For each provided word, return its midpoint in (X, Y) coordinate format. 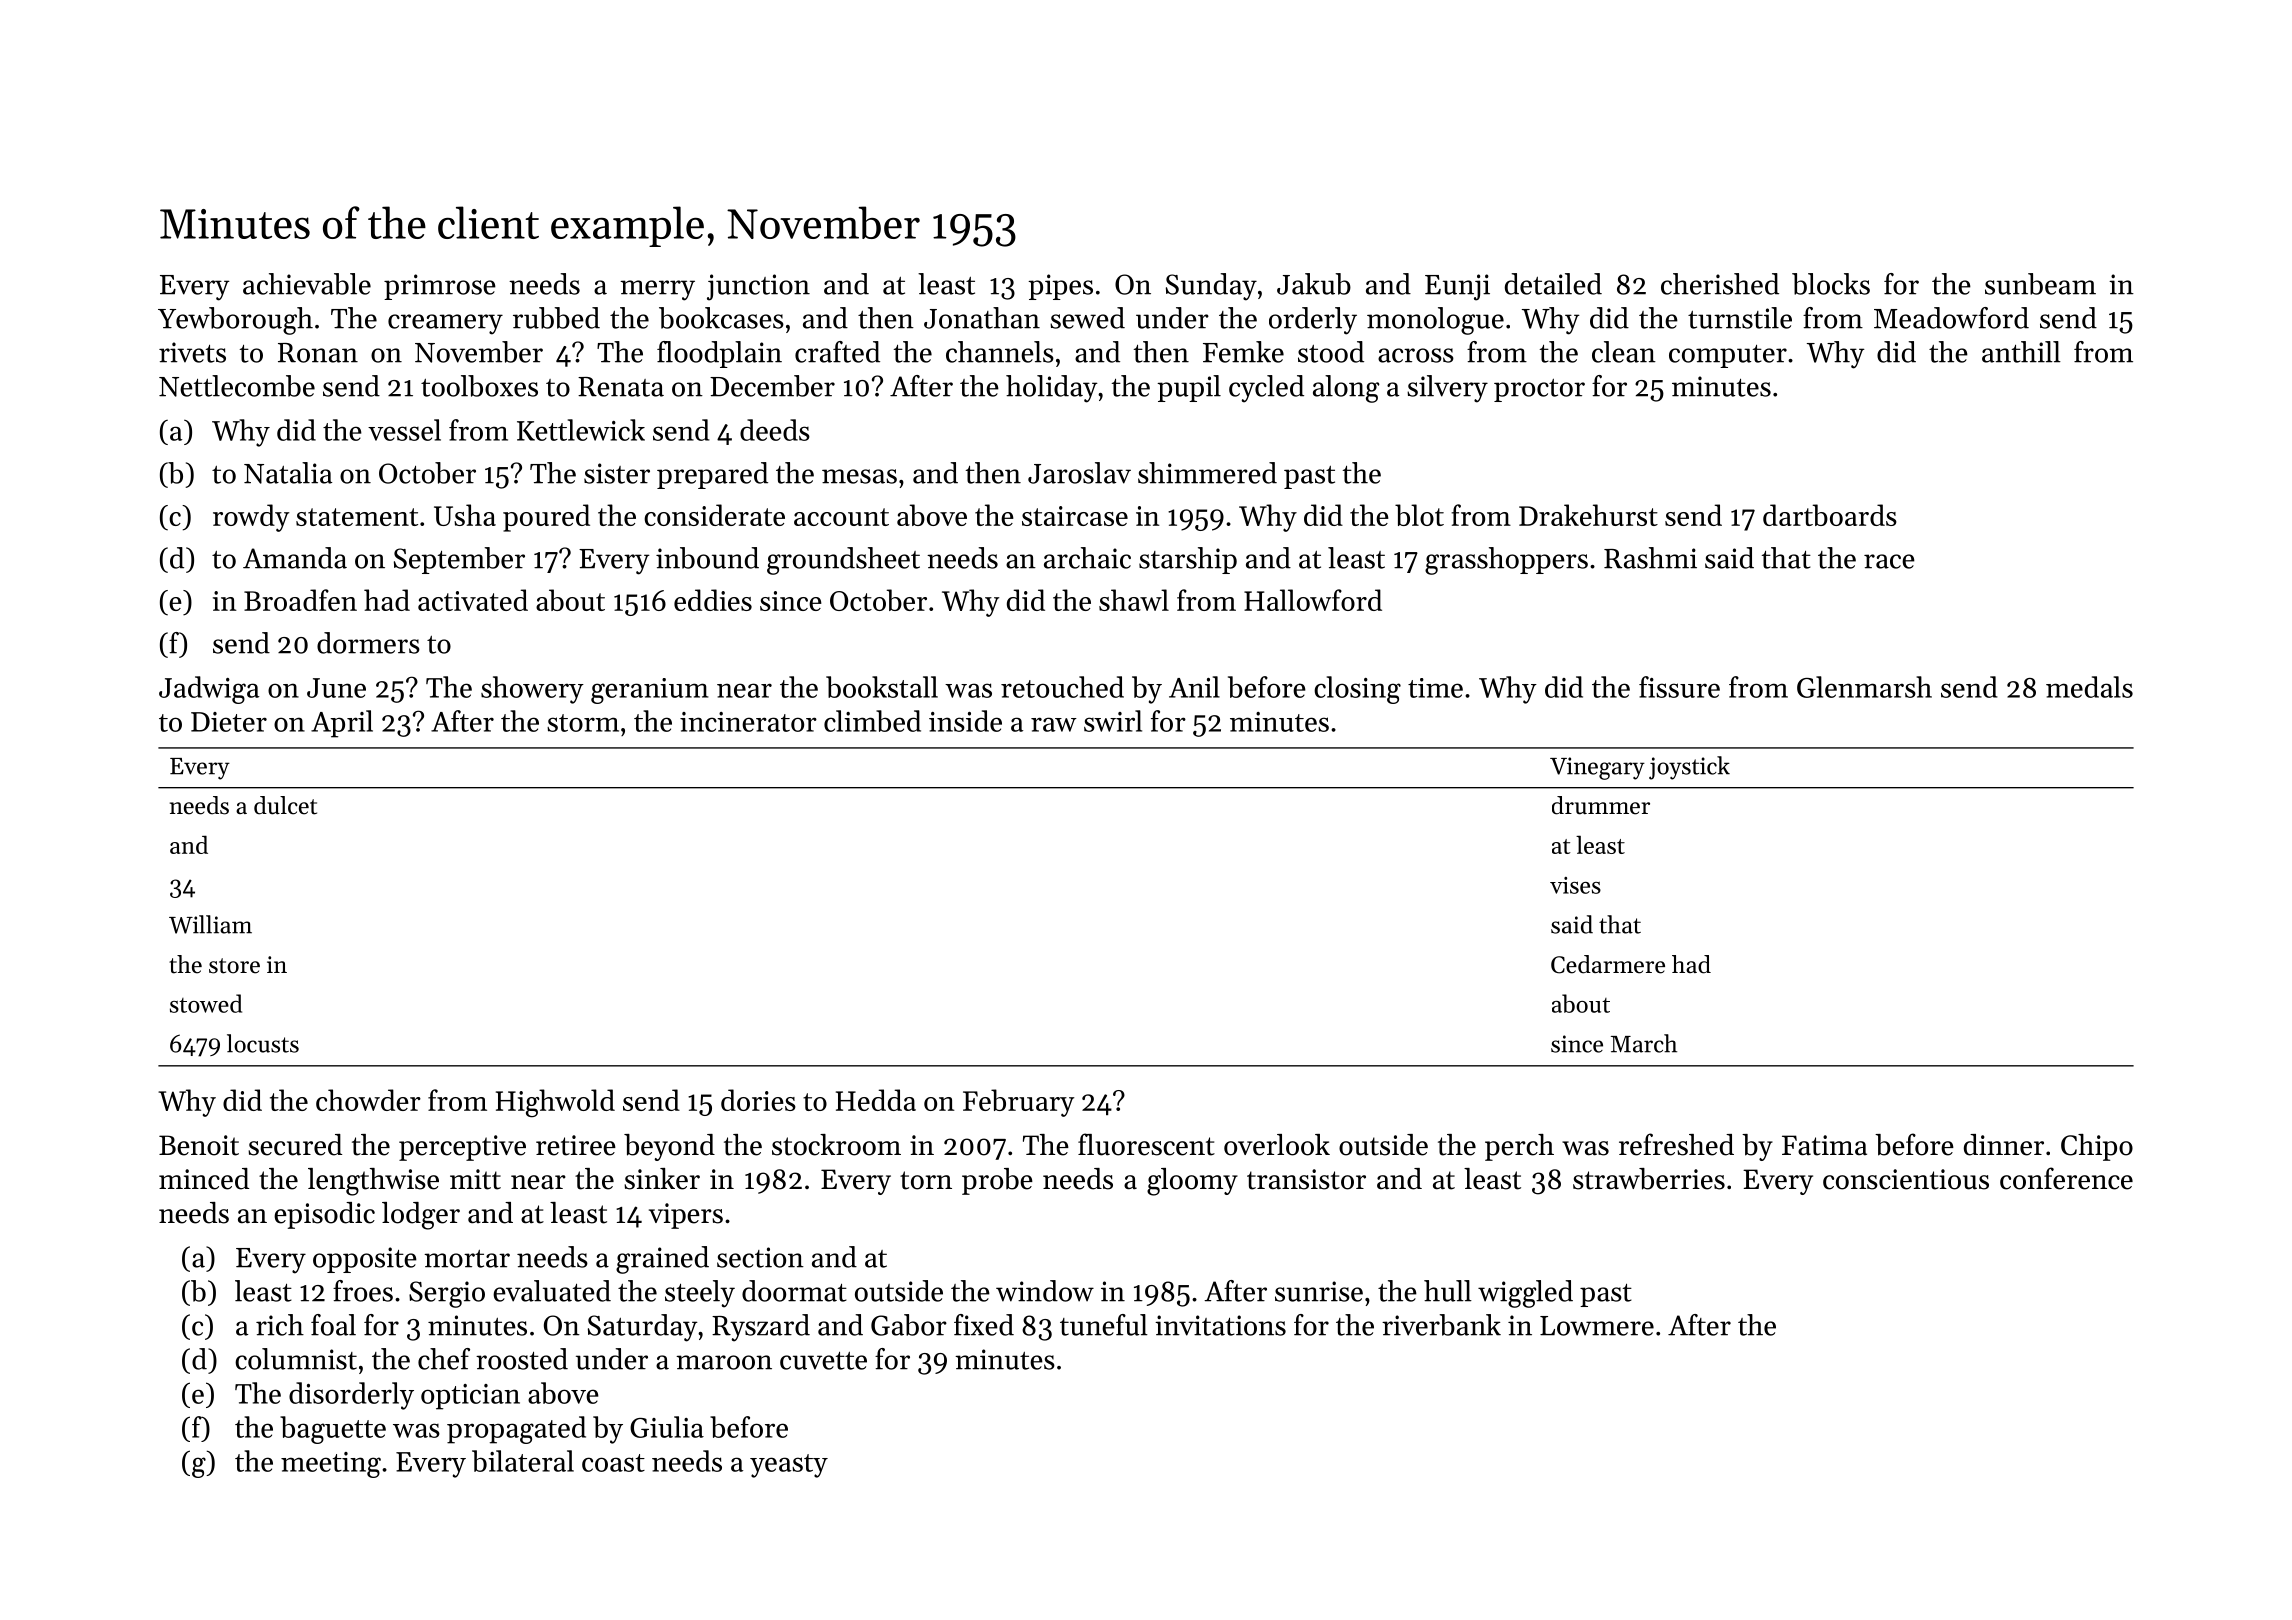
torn (926, 1180)
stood (1331, 352)
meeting (331, 1465)
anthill (2021, 352)
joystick (1689, 768)
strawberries (1649, 1179)
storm (583, 723)
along (1346, 389)
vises (1575, 885)
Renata (621, 387)
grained (662, 1260)
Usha (465, 515)
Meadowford (1951, 318)
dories (758, 1100)
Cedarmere (1608, 964)
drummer (1601, 805)
